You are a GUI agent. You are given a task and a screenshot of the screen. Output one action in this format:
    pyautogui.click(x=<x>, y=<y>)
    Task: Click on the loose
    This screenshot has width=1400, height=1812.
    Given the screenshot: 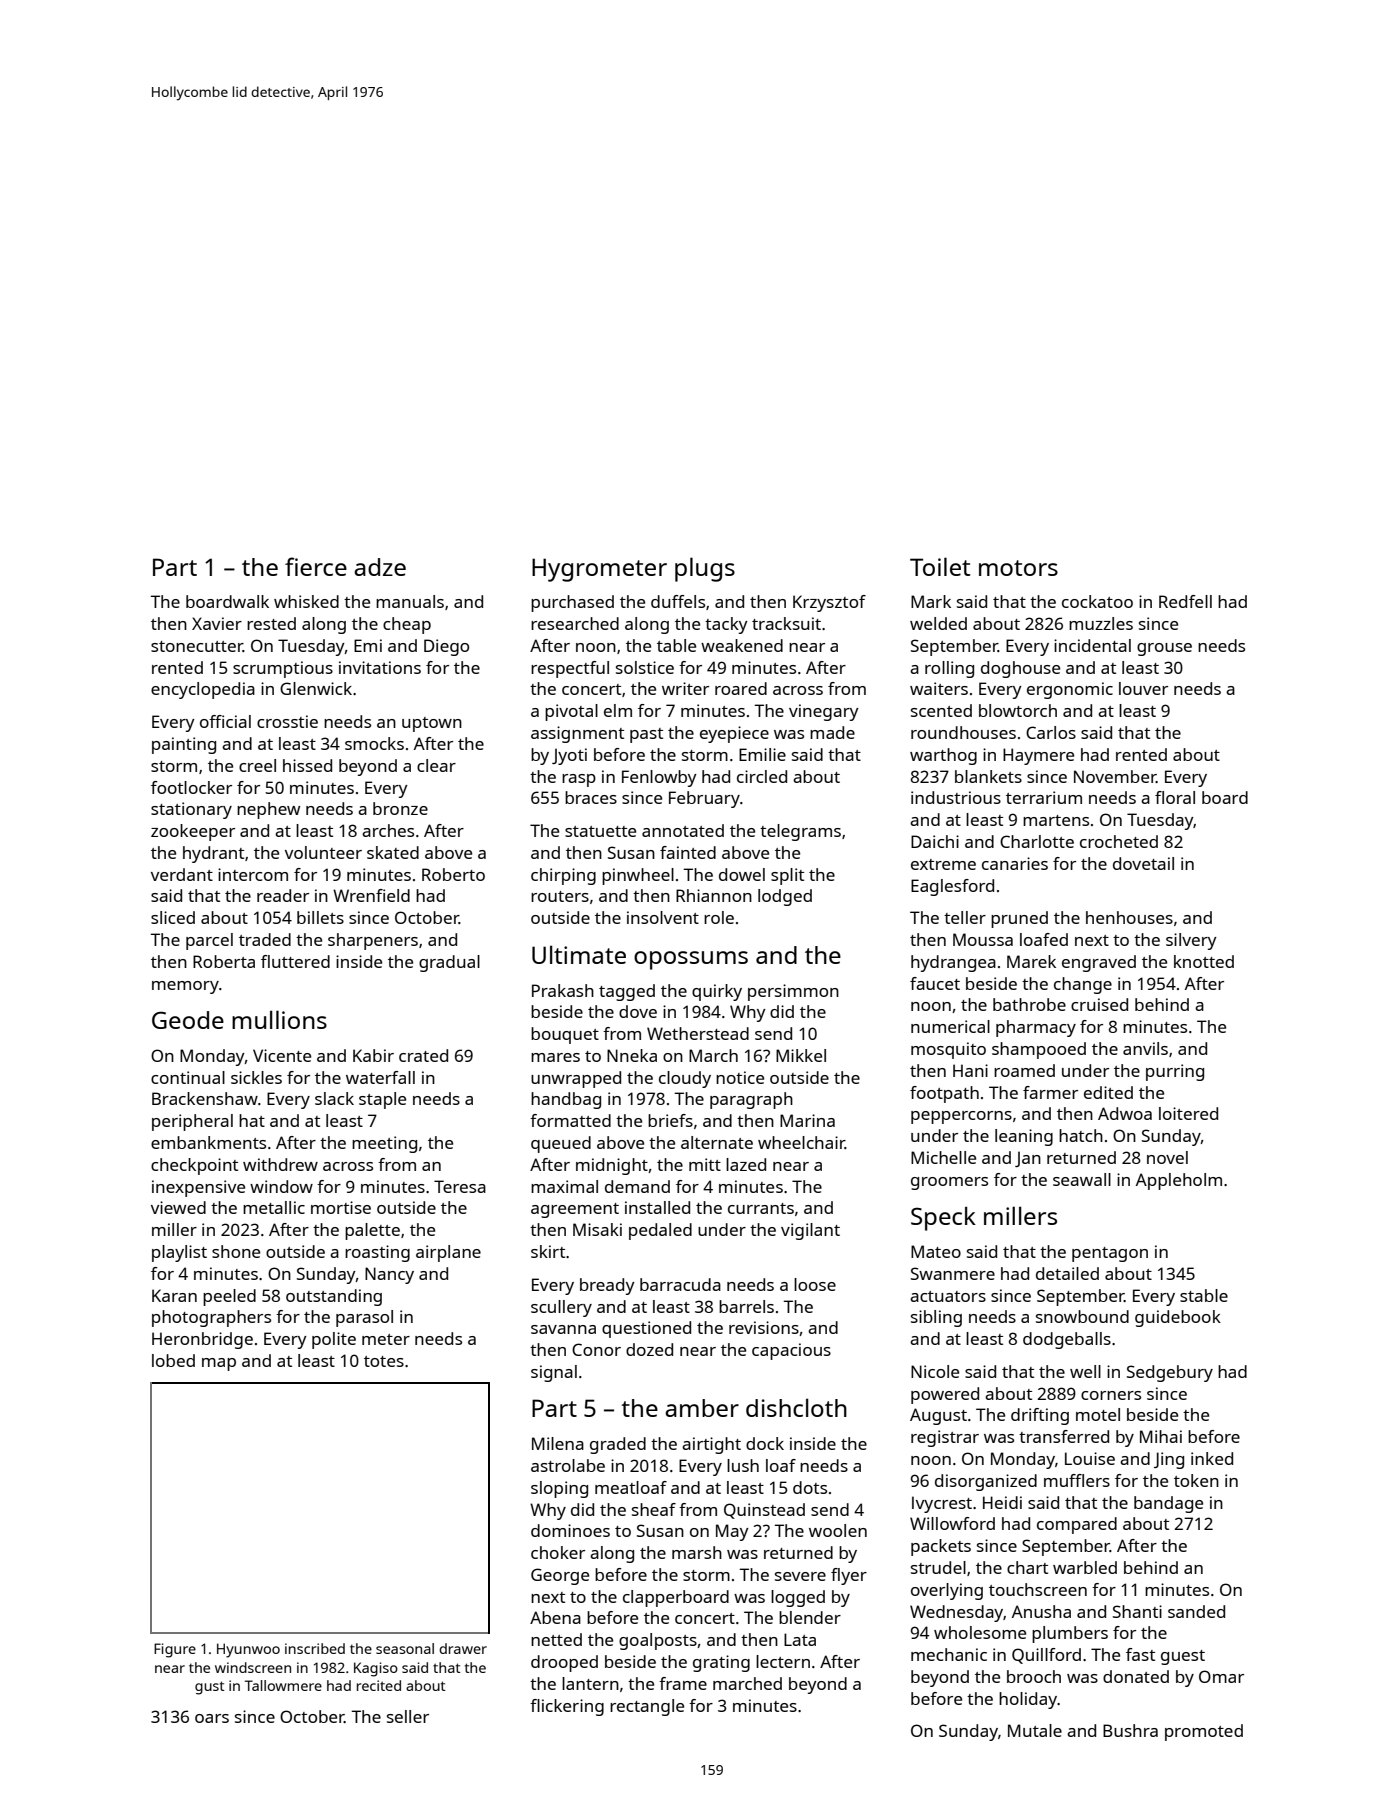 What is the action you would take?
    pyautogui.click(x=815, y=1284)
